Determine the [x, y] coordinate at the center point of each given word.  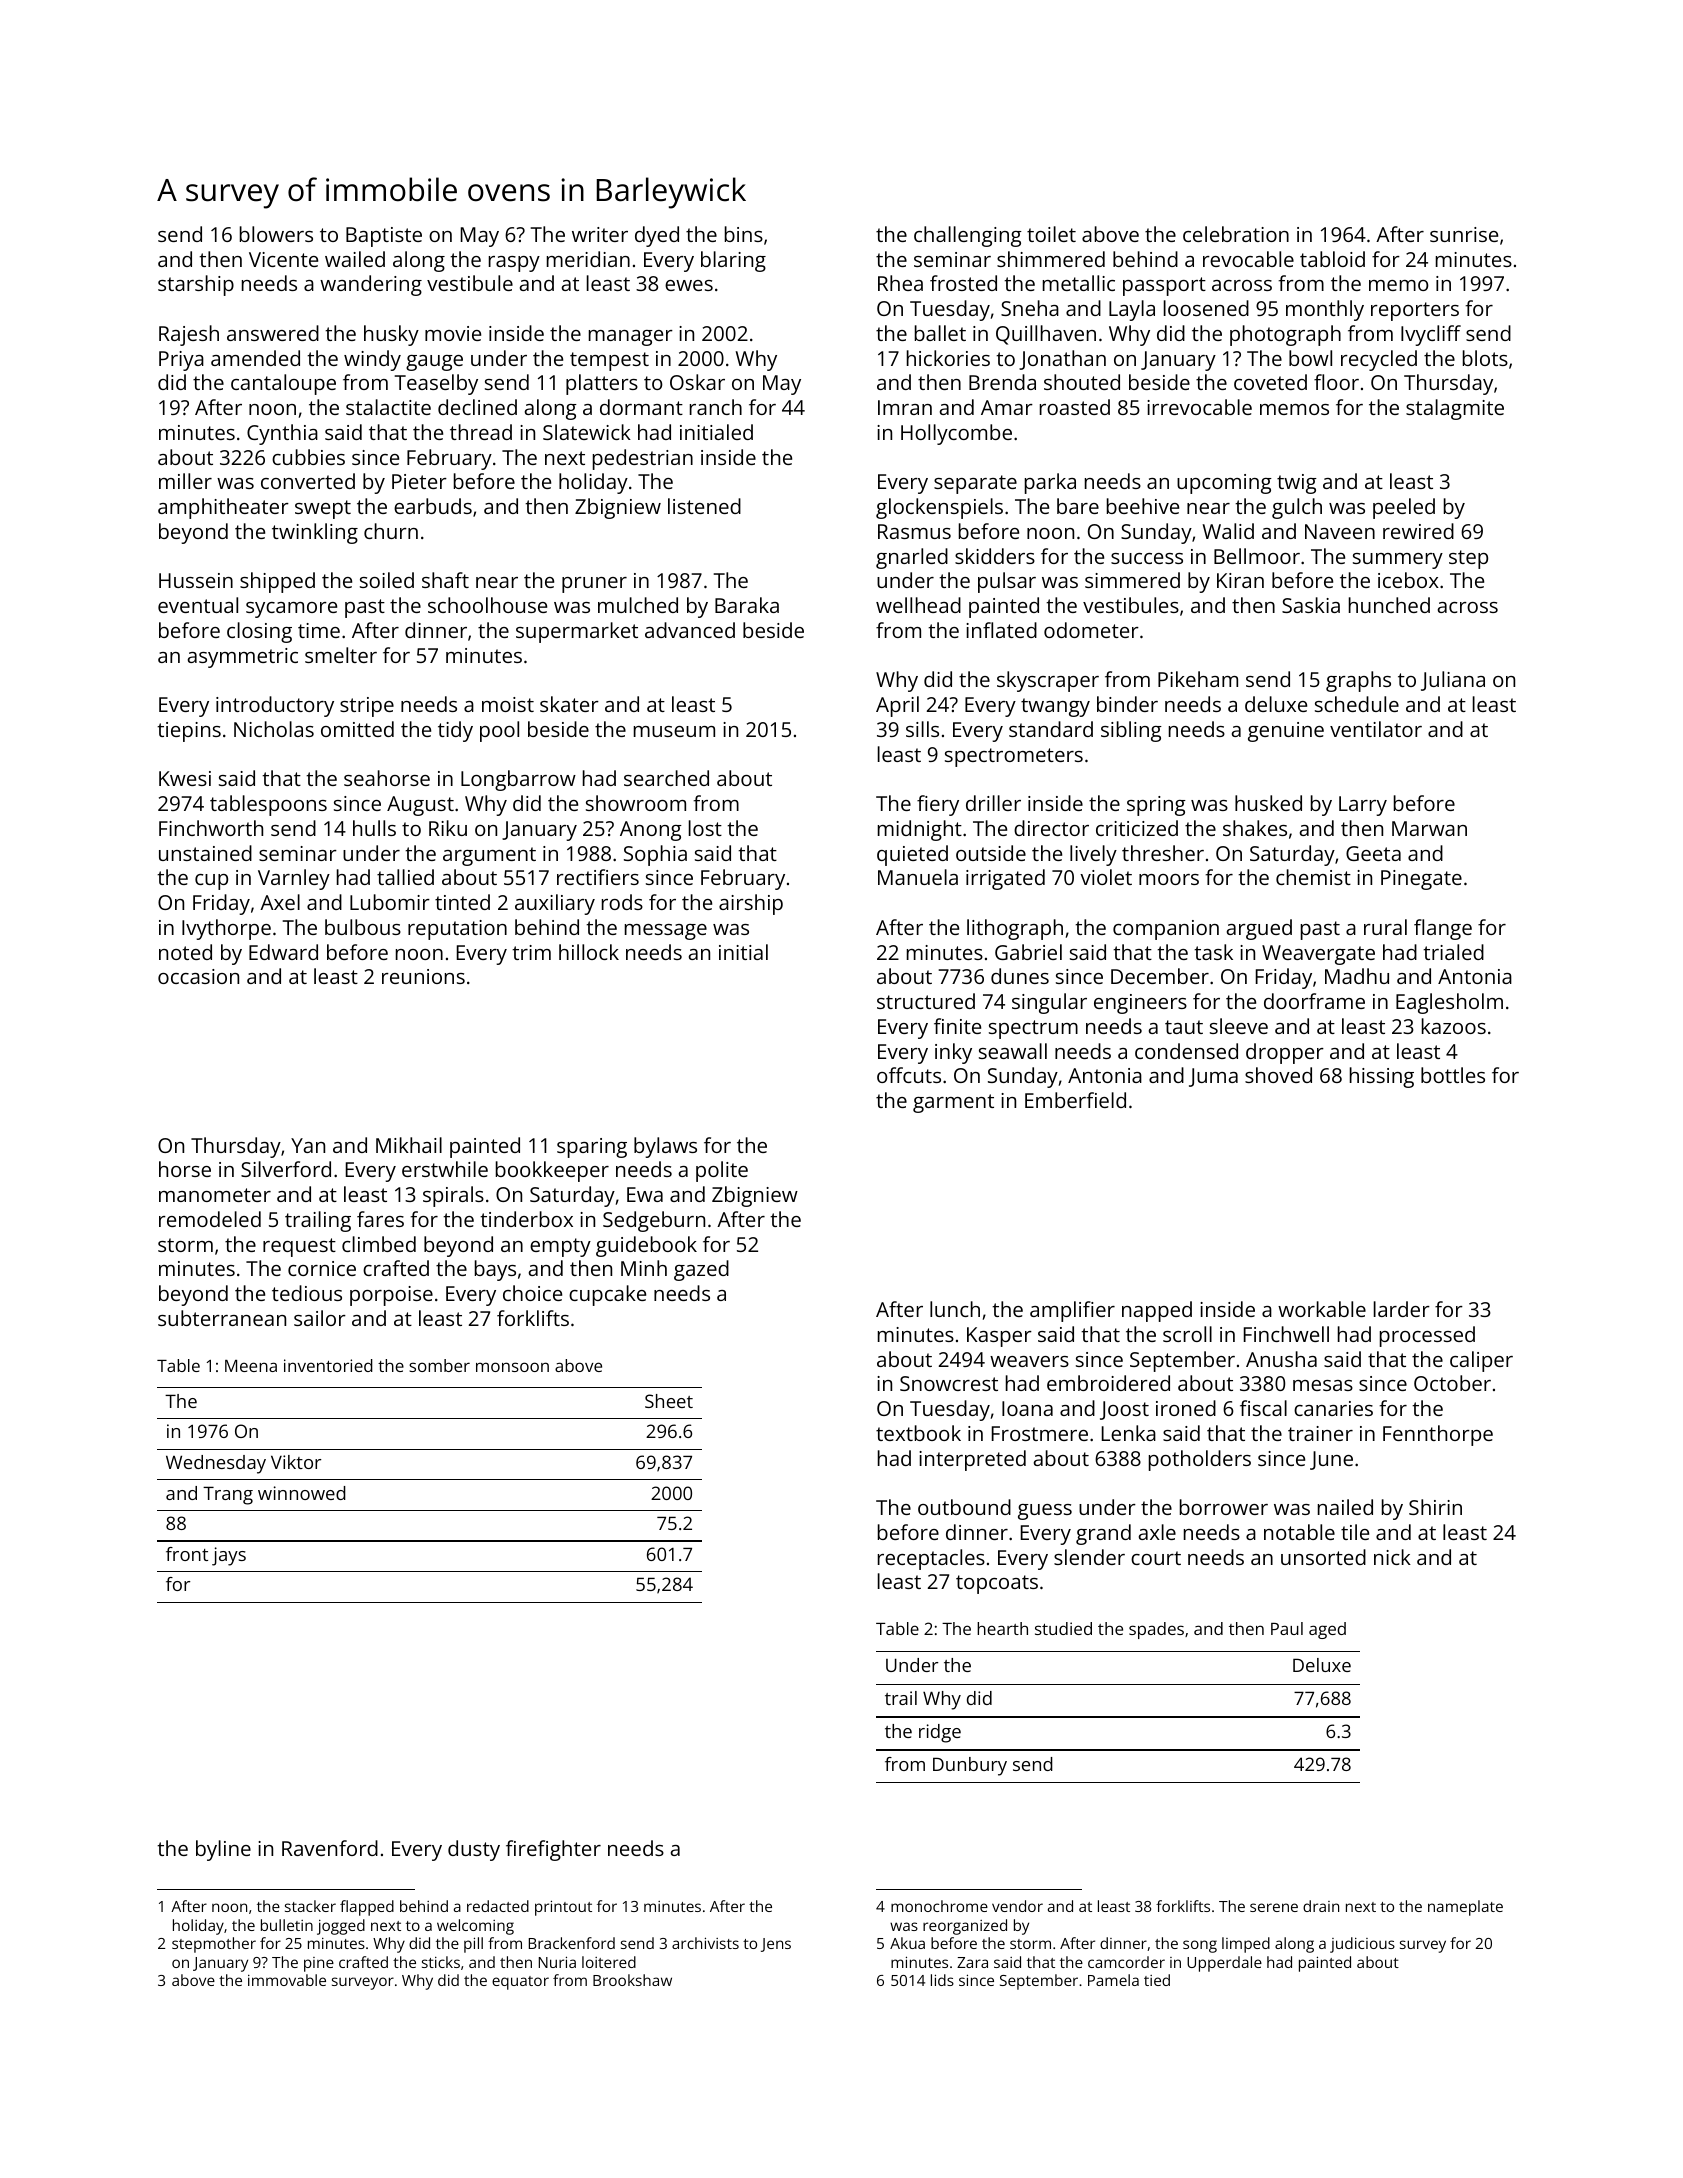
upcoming [1224, 484]
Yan [308, 1145]
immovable [287, 1980]
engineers [1140, 1004]
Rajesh [189, 335]
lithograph [1015, 929]
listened [704, 506]
